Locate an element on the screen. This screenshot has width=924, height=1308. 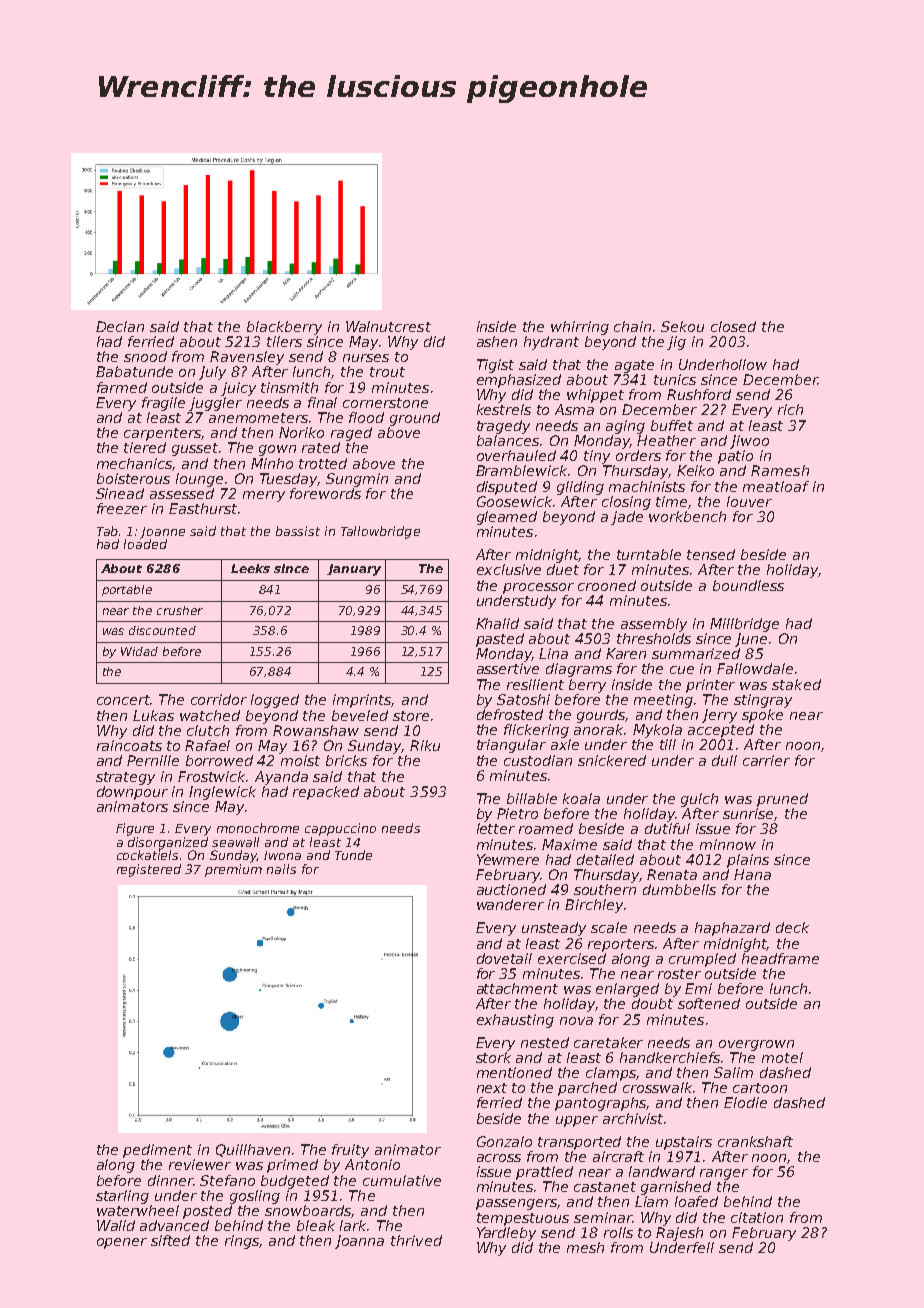
Declan is located at coordinates (120, 326).
